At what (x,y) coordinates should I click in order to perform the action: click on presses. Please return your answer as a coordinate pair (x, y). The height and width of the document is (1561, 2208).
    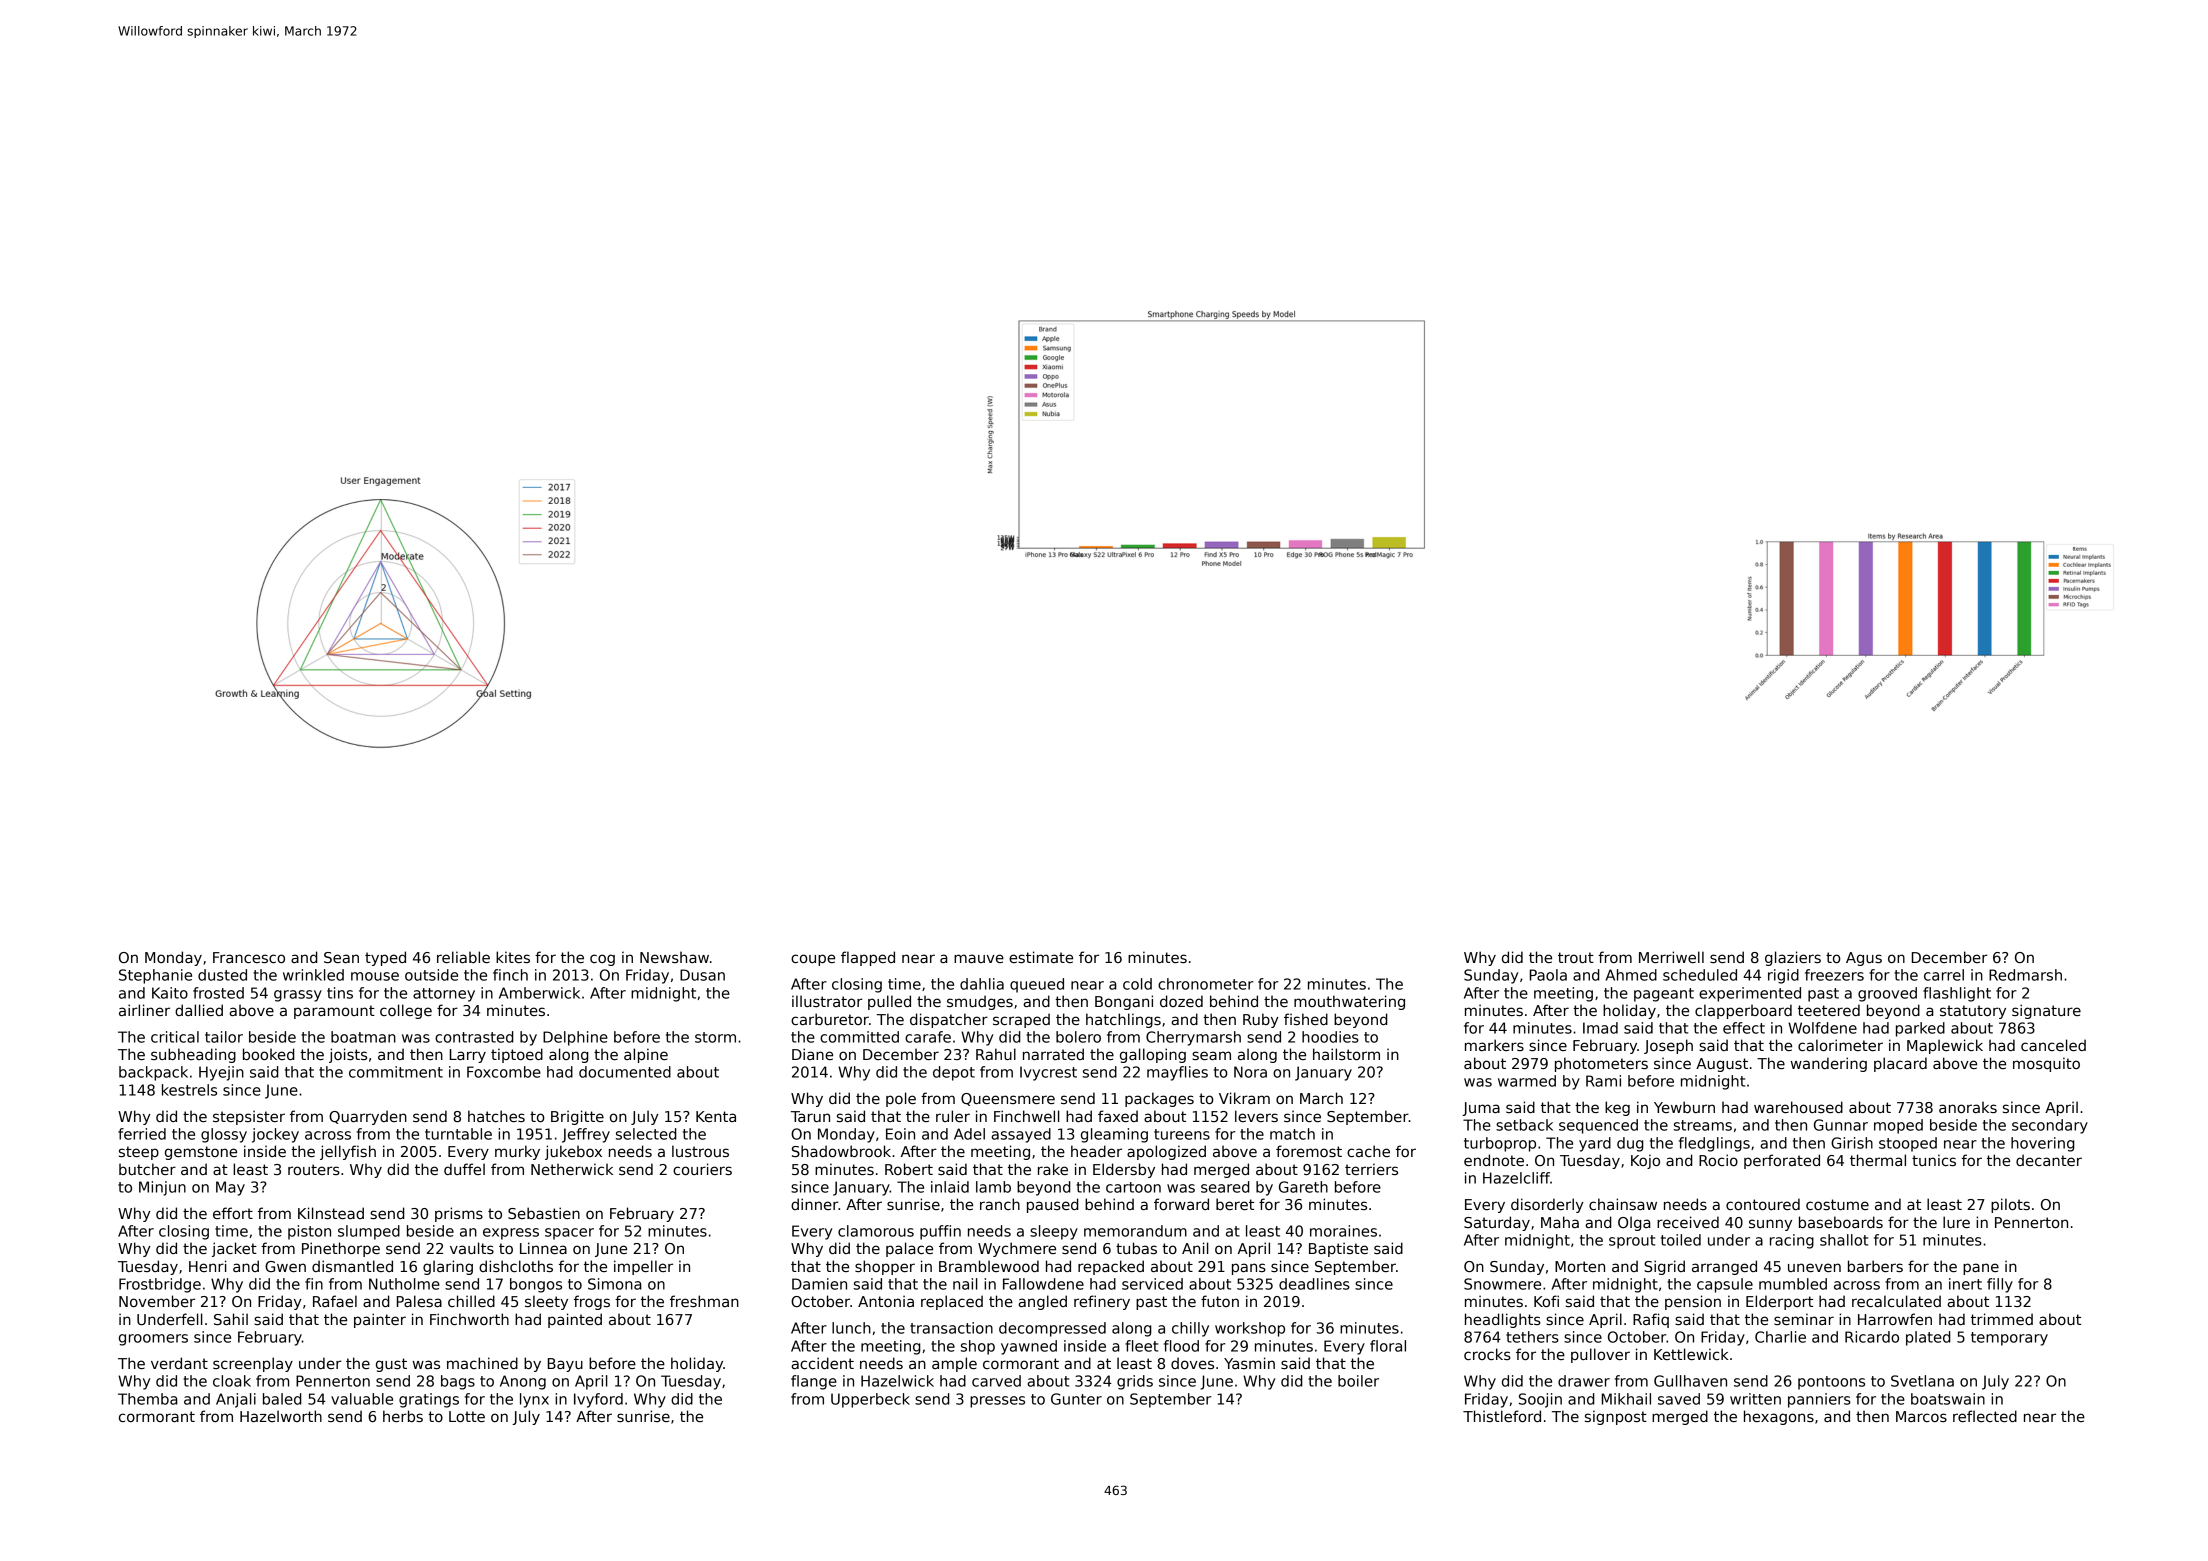
    Looking at the image, I should click on (997, 1402).
